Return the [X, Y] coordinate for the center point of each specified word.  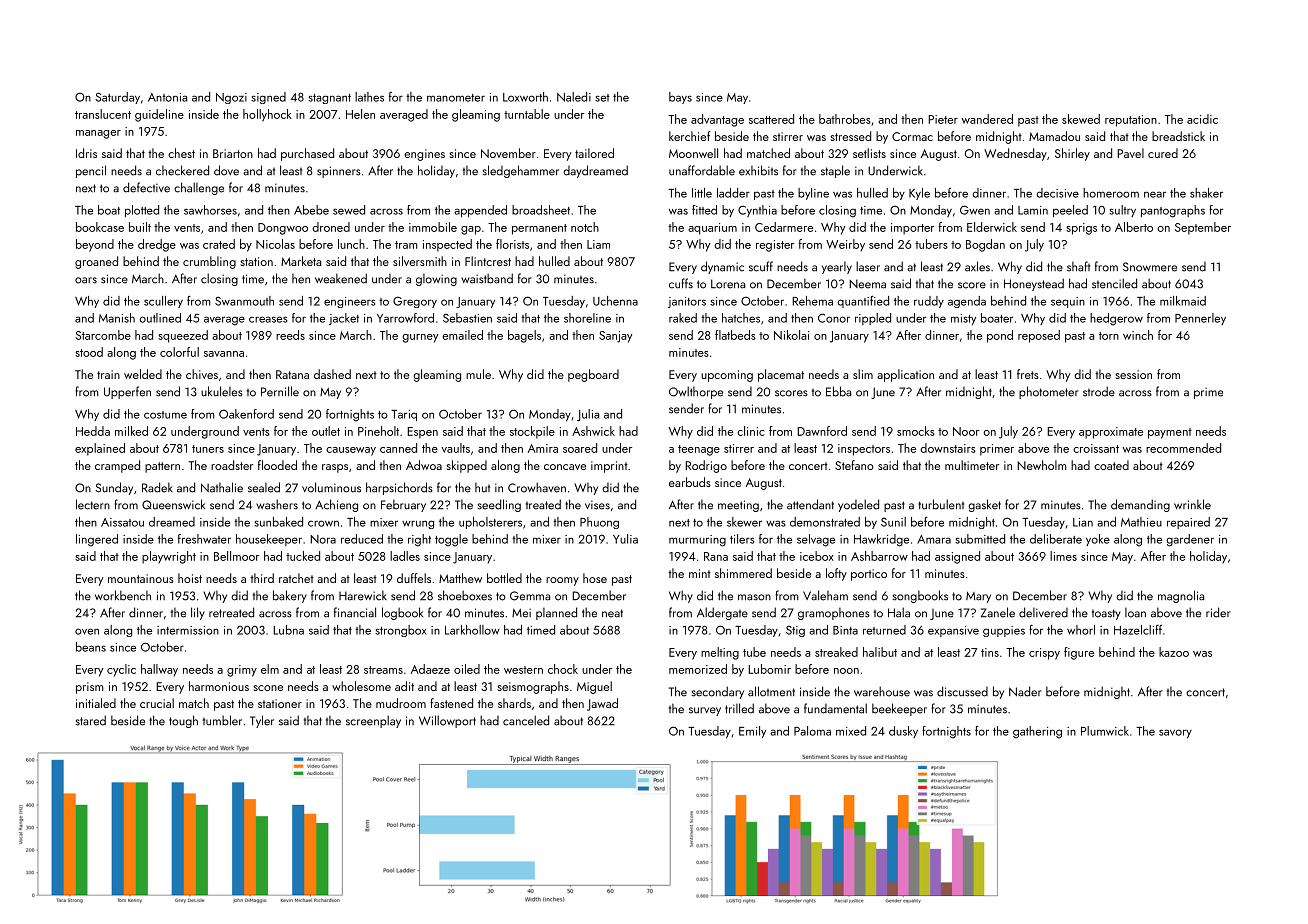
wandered [987, 119]
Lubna [288, 630]
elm [270, 669]
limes [1063, 556]
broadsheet [541, 210]
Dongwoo [283, 229]
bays [680, 98]
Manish [117, 318]
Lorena [728, 284]
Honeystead [1034, 284]
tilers [742, 539]
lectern [93, 504]
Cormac [912, 136]
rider [1218, 612]
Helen [360, 114]
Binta [845, 630]
